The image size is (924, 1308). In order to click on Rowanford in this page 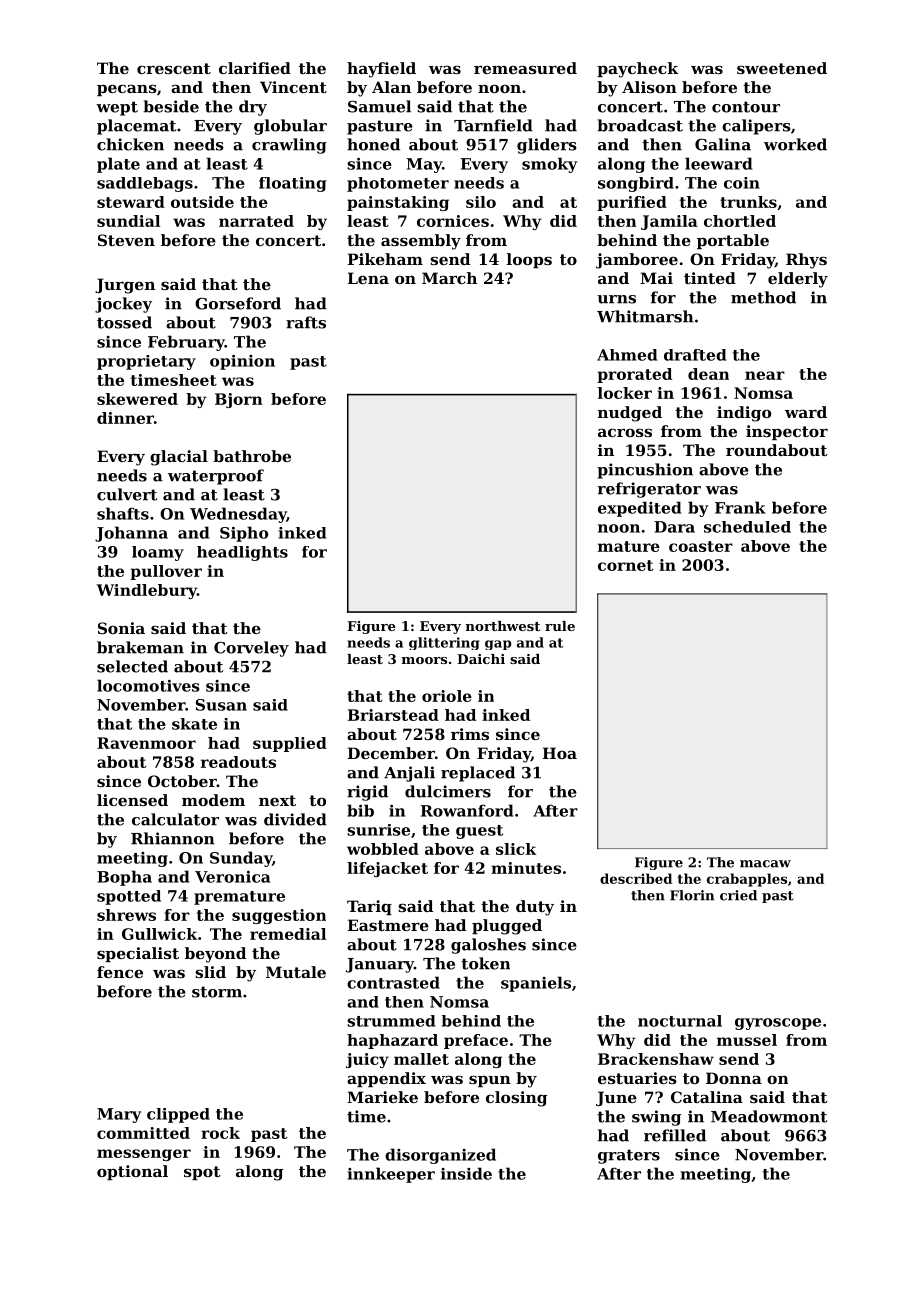, I will do `click(467, 810)`.
